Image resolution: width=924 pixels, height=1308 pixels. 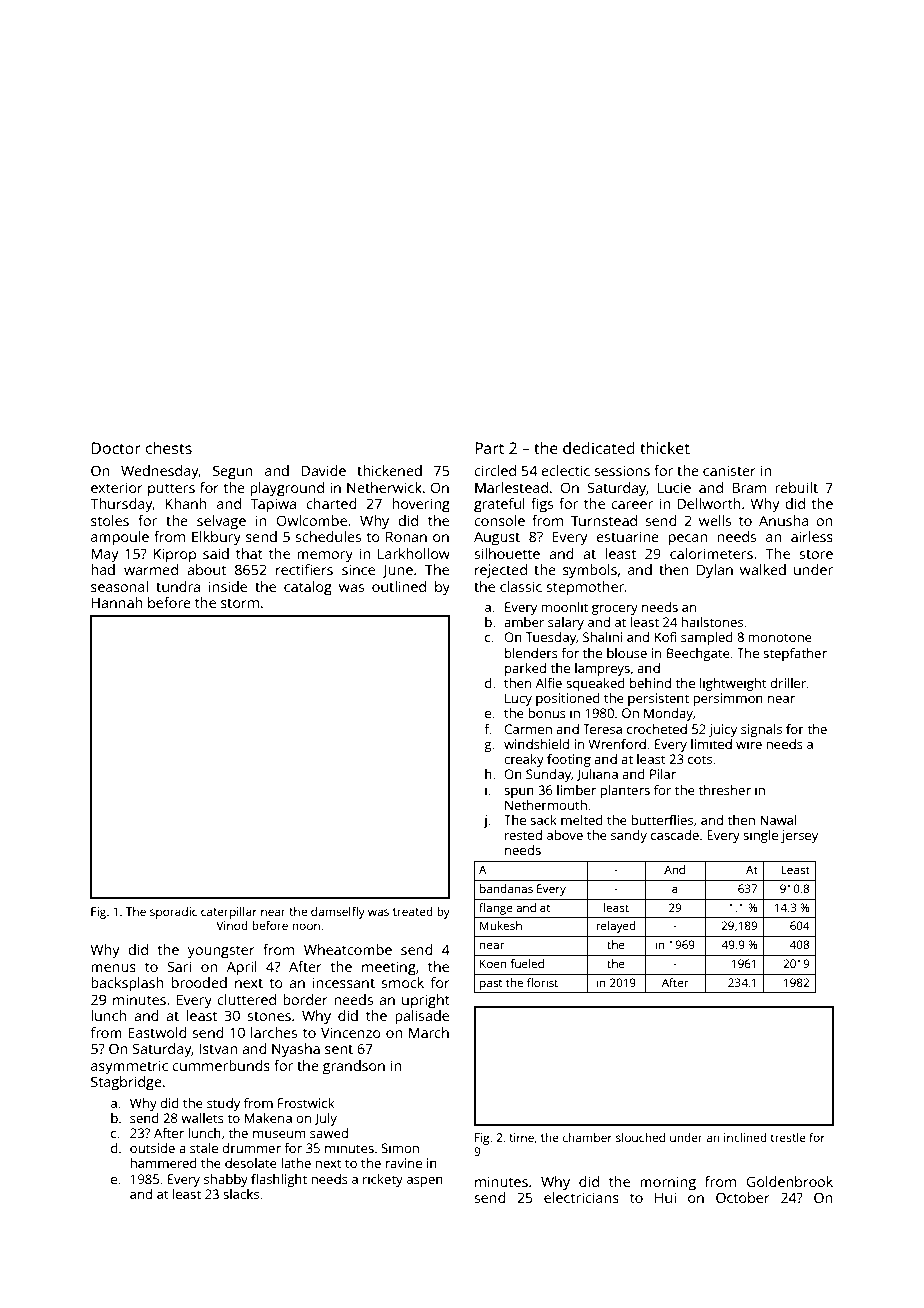 What do you see at coordinates (116, 448) in the screenshot?
I see `Doctor` at bounding box center [116, 448].
